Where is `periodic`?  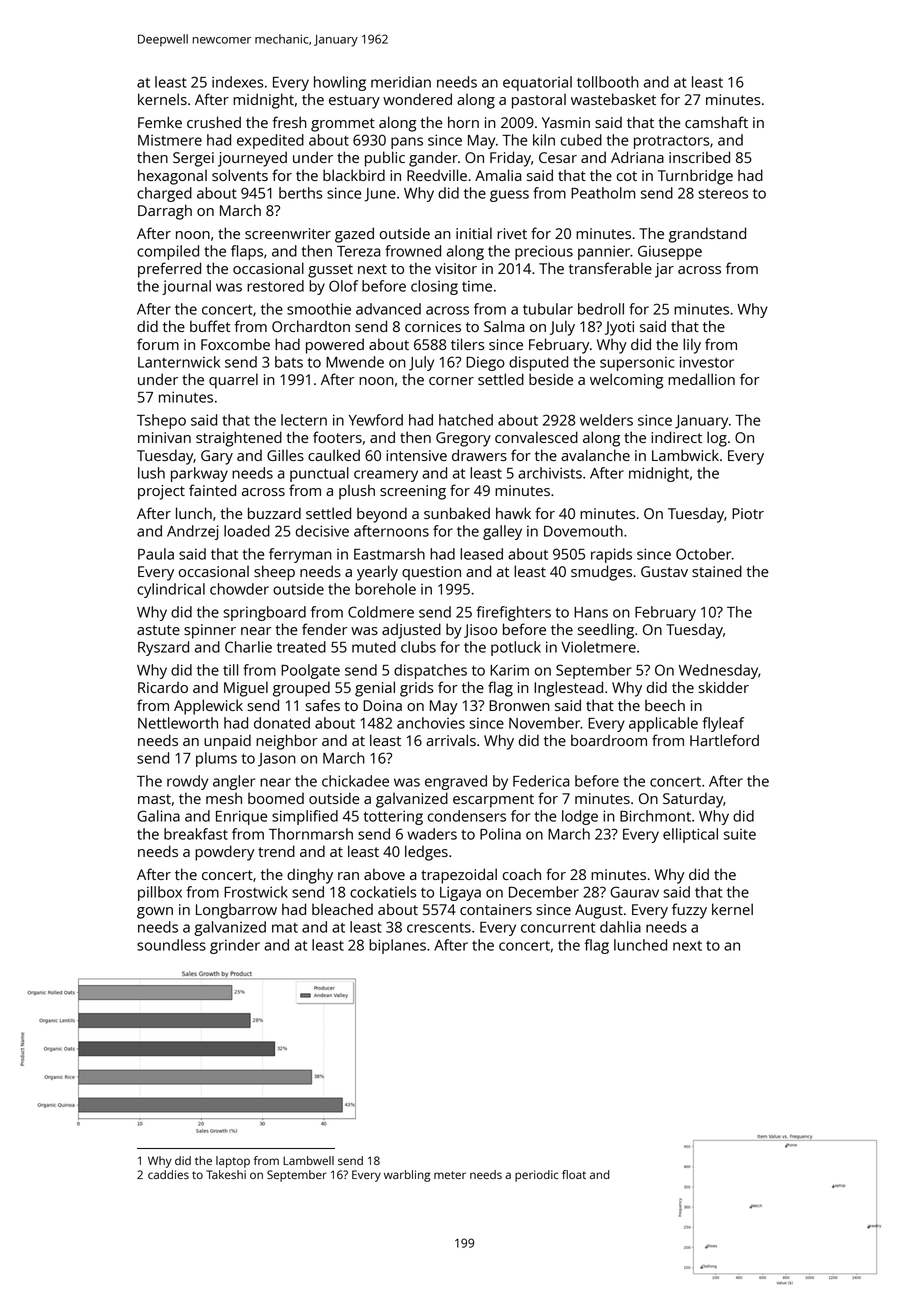 periodic is located at coordinates (536, 1176).
